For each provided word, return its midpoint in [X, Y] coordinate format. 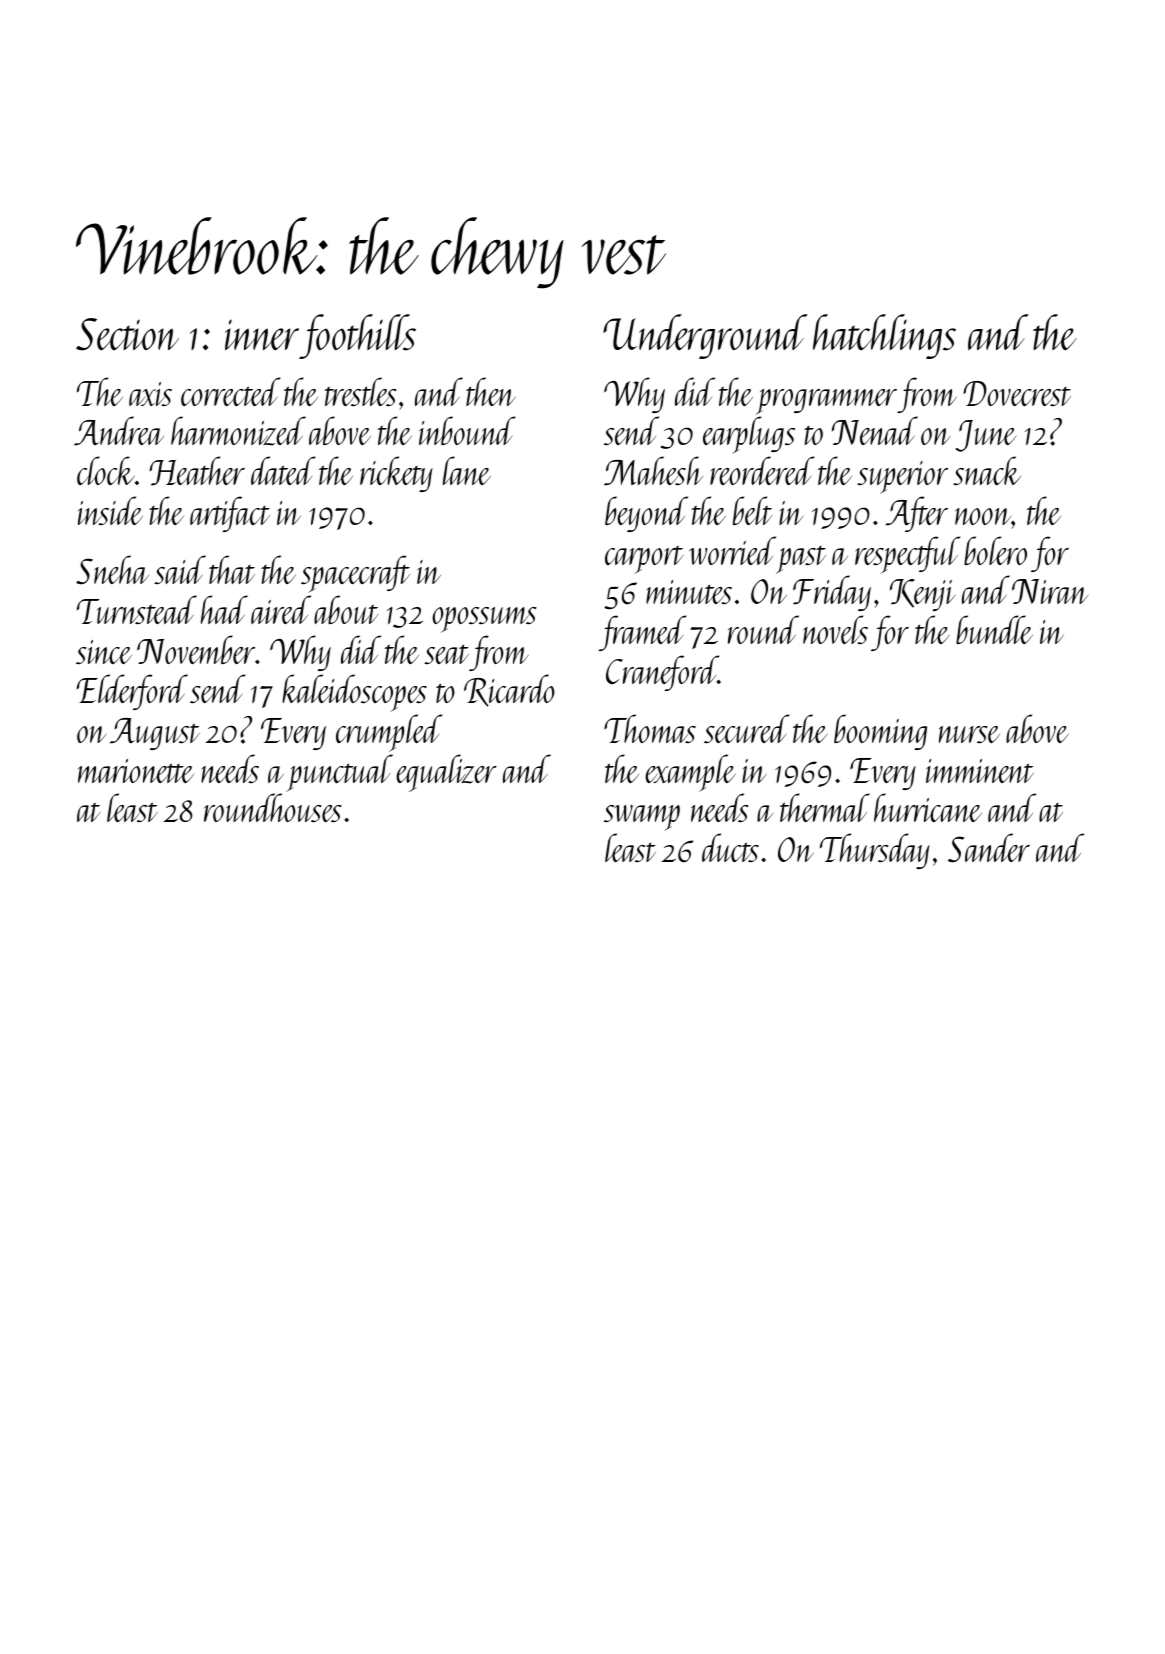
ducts [730, 848]
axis [150, 394]
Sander [989, 847]
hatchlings [884, 336]
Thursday [875, 851]
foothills [358, 336]
